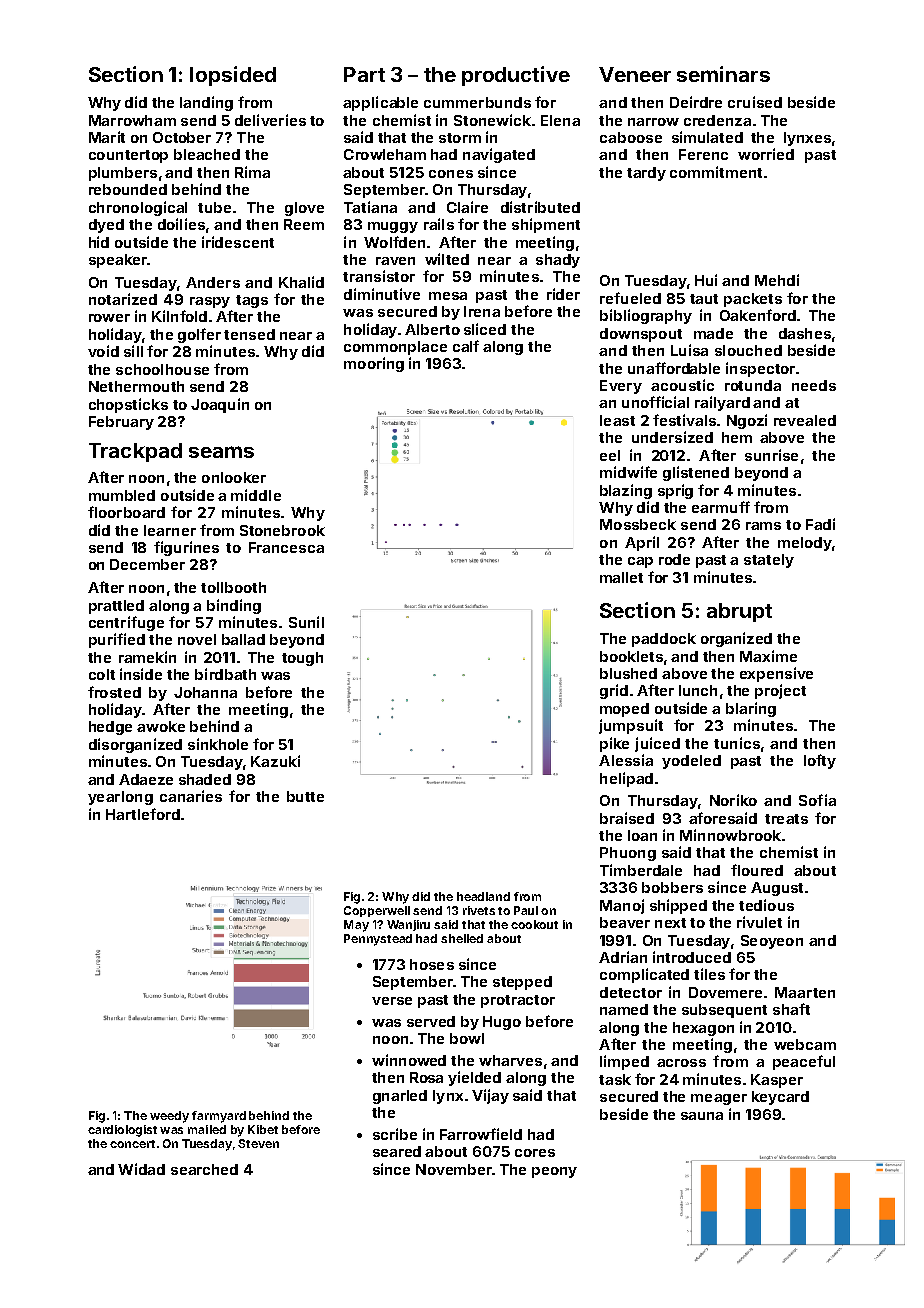 The image size is (924, 1308). Describe the element at coordinates (141, 1169) in the image. I see `Widad` at that location.
